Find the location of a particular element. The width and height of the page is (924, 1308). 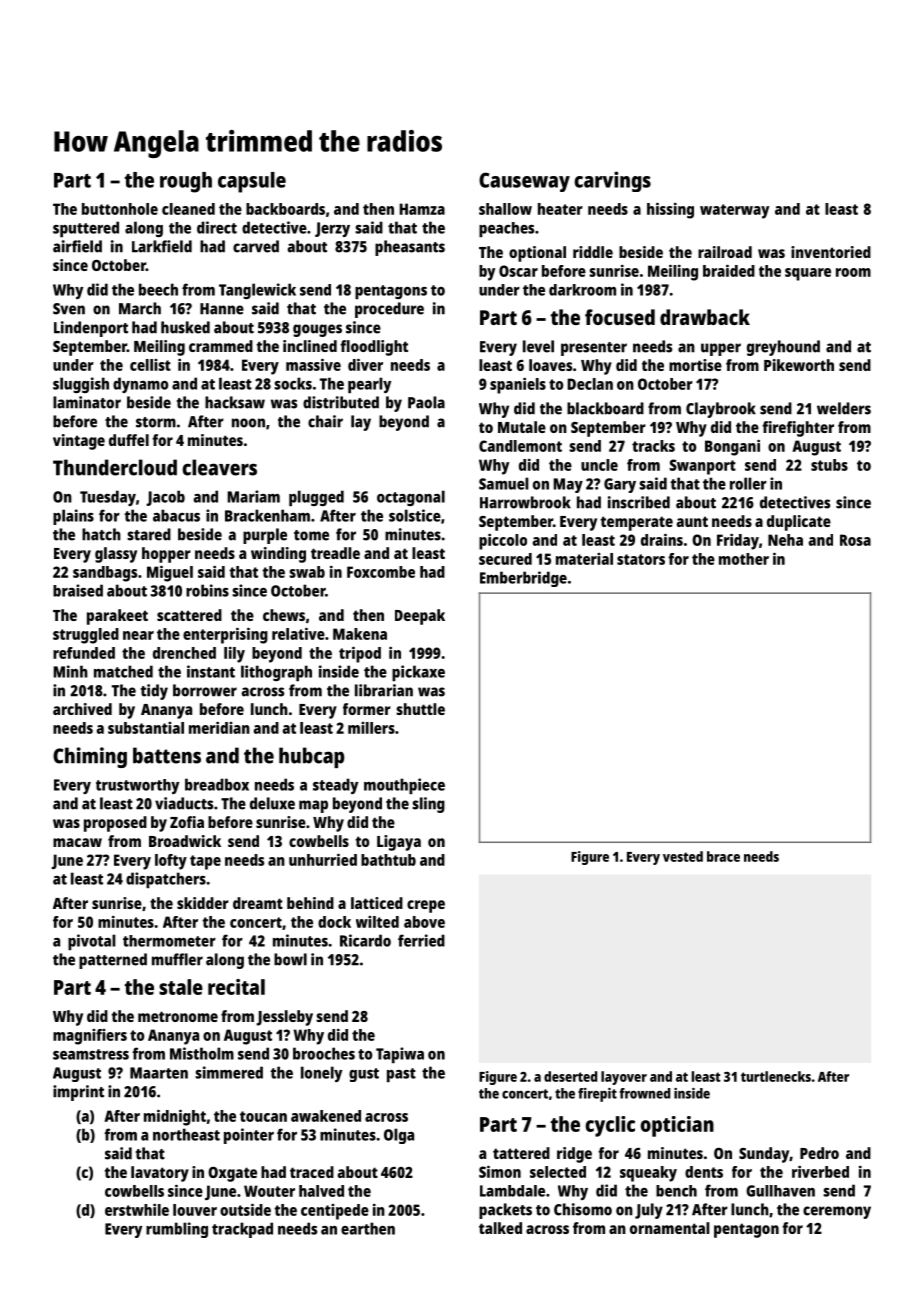

trackpad is located at coordinates (242, 1230).
